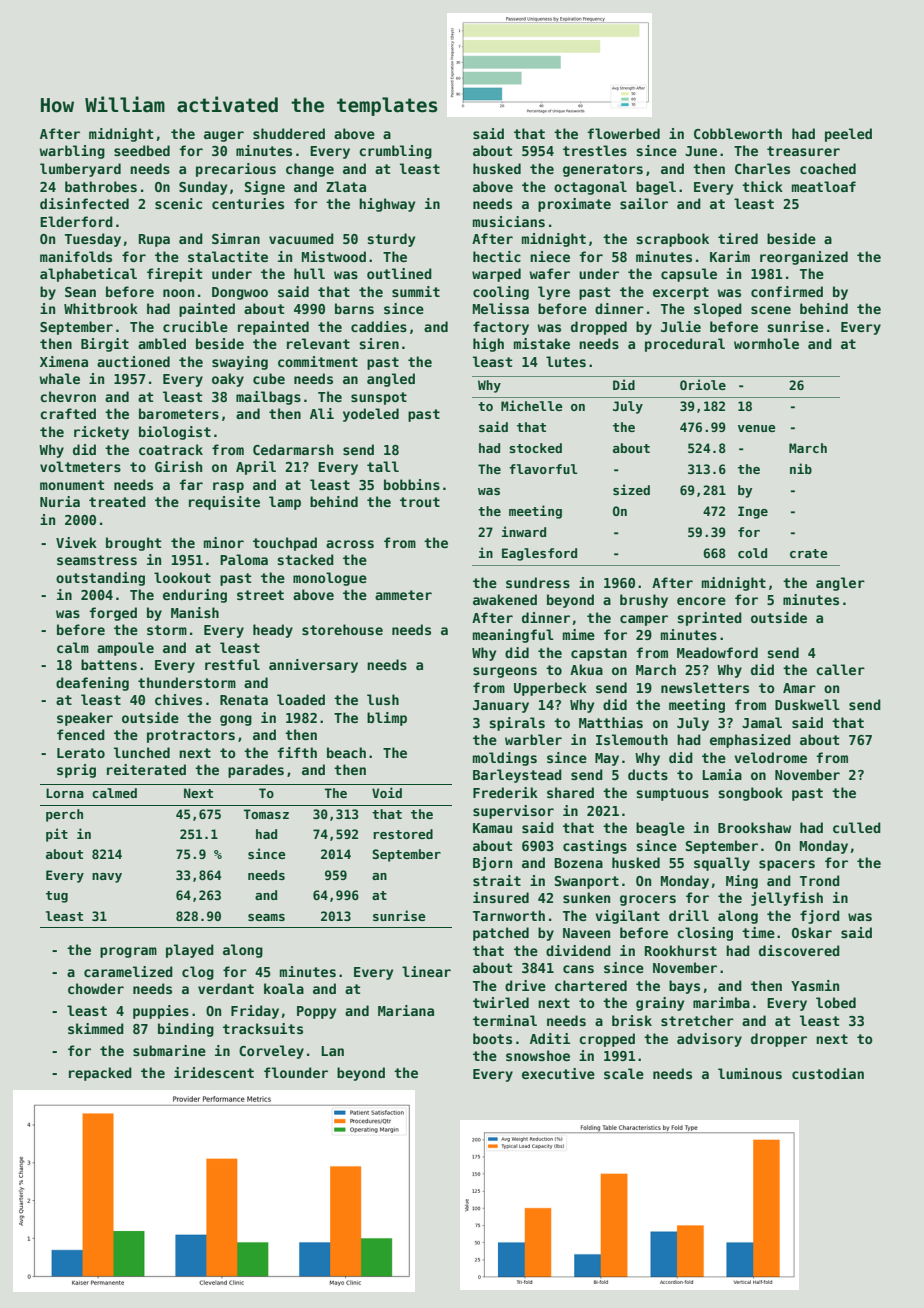 The width and height of the page is (924, 1308). Describe the element at coordinates (271, 1052) in the page. I see `Corveley` at that location.
